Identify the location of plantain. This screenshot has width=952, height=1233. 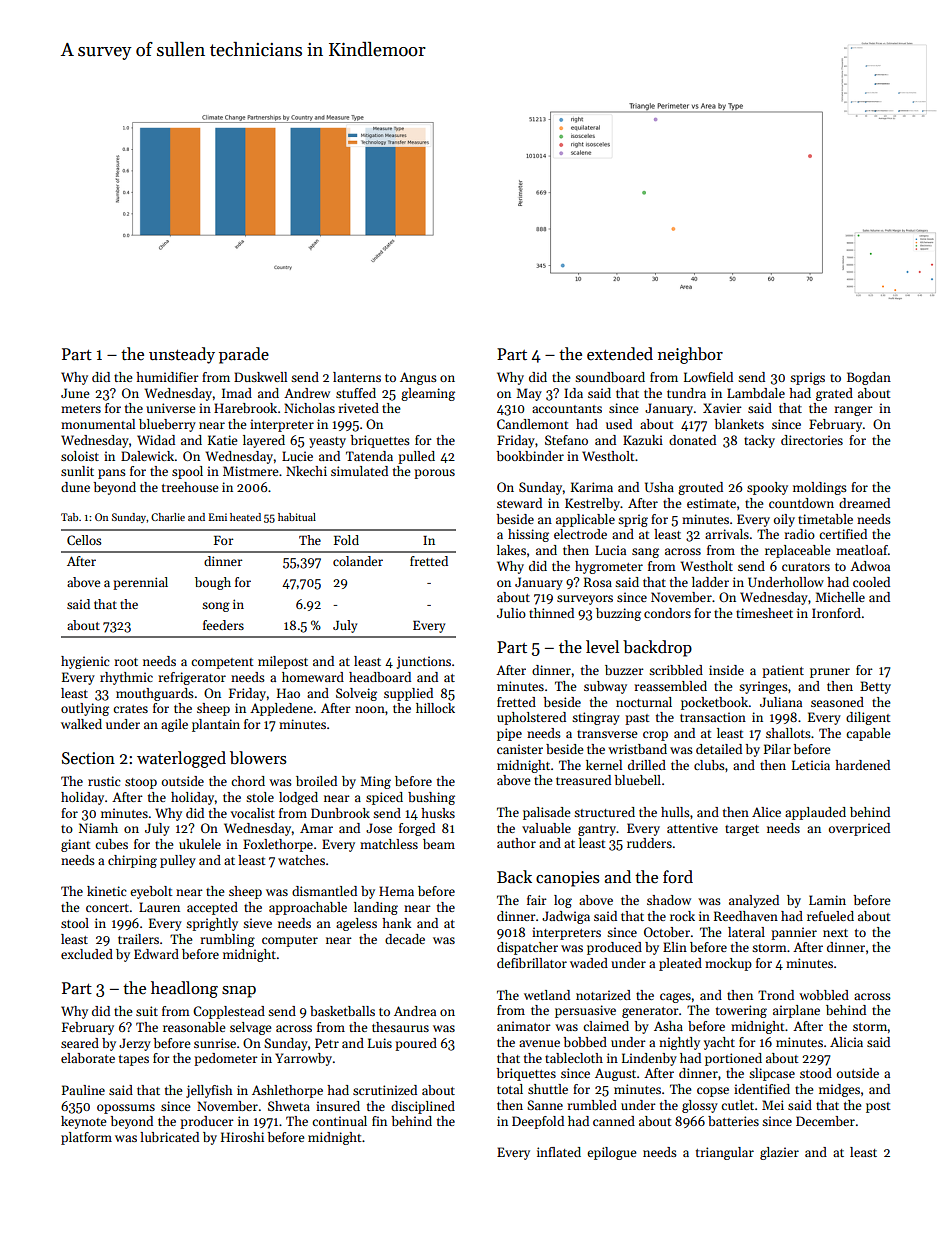
(216, 725).
